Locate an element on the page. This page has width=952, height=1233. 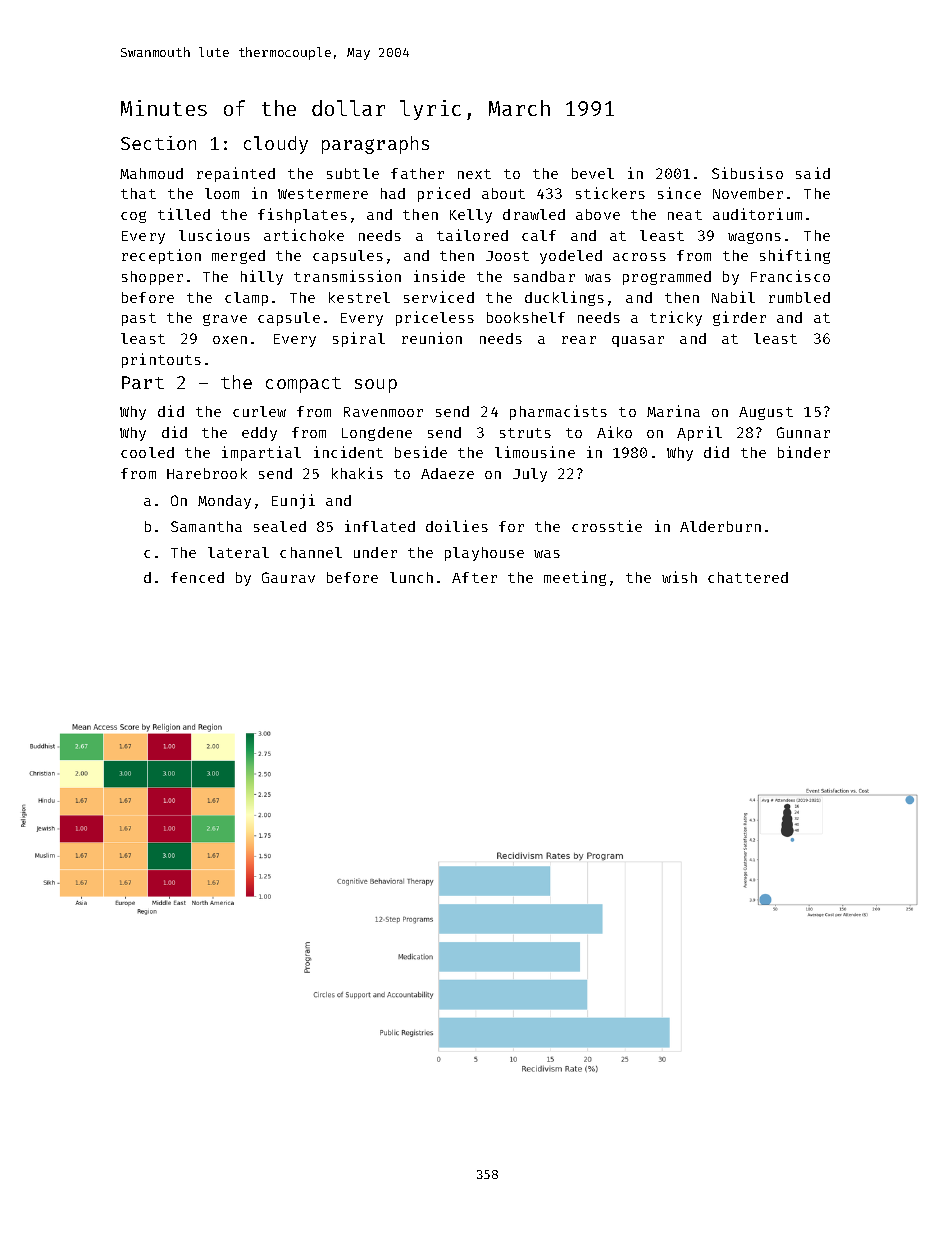
Samantha is located at coordinates (206, 526).
